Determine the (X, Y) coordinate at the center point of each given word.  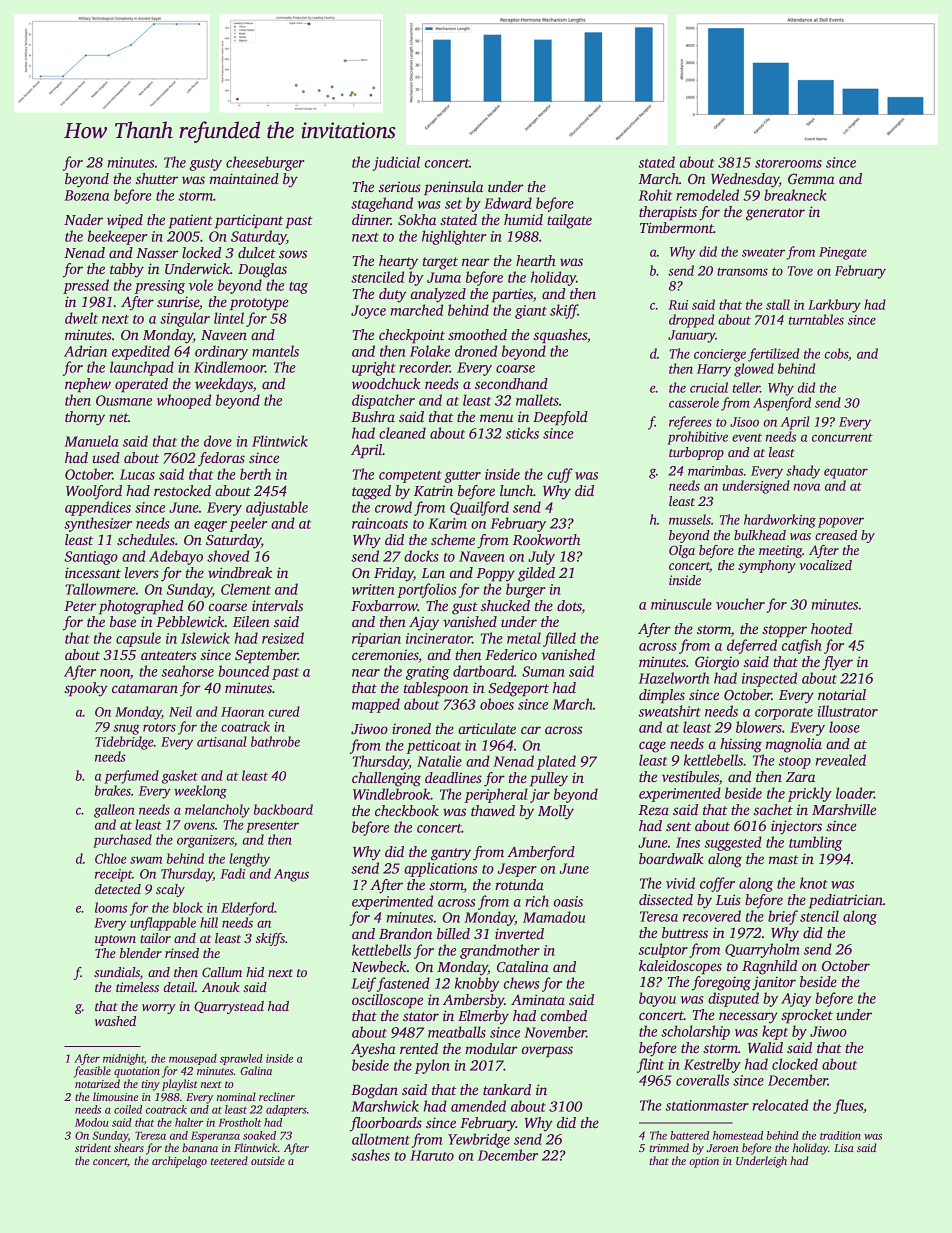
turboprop (696, 453)
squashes (560, 336)
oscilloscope (387, 1001)
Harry (714, 370)
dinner (371, 219)
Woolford (94, 492)
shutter (157, 178)
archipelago (179, 1162)
